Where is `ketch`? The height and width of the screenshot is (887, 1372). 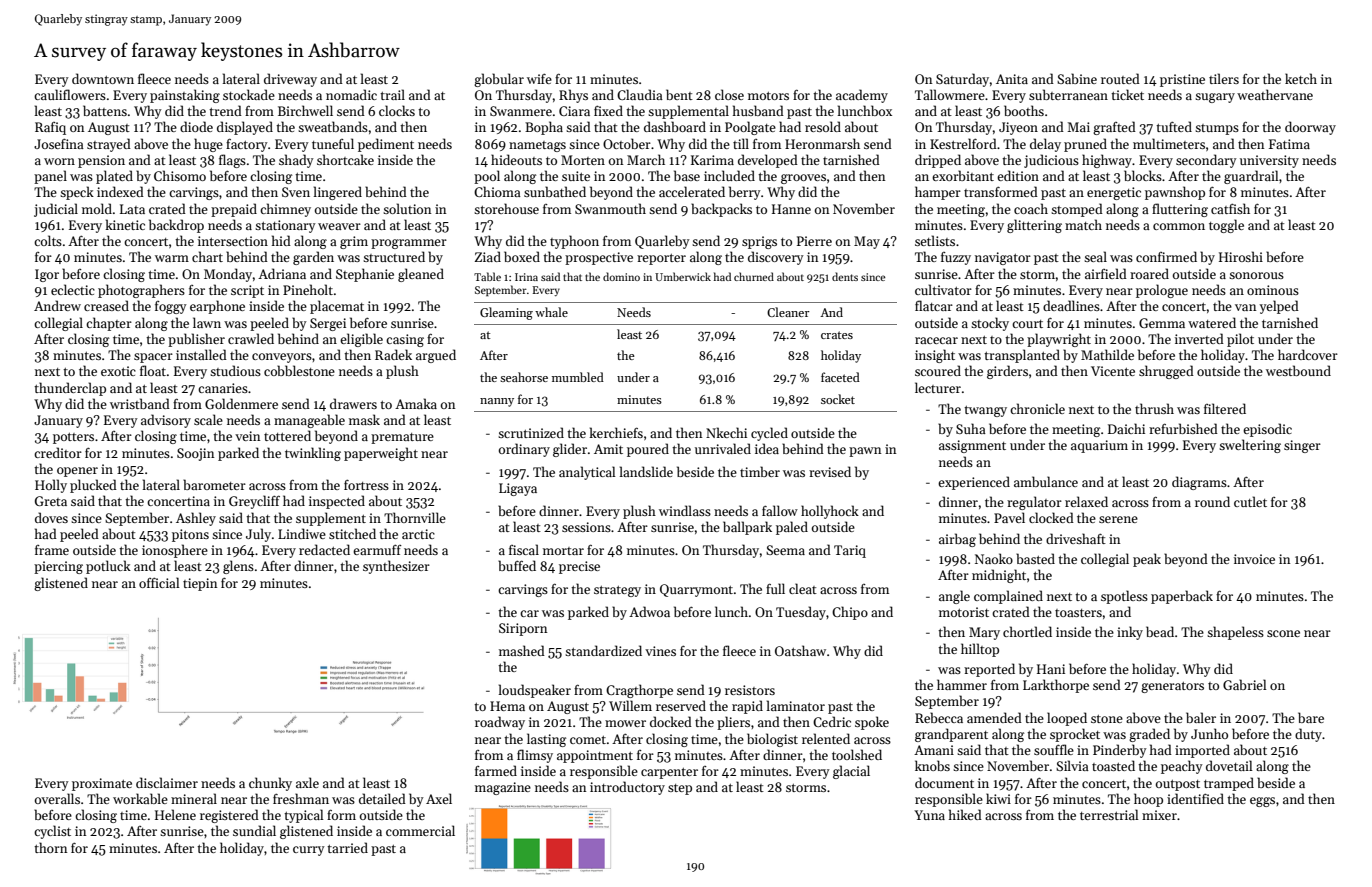 ketch is located at coordinates (1301, 78).
